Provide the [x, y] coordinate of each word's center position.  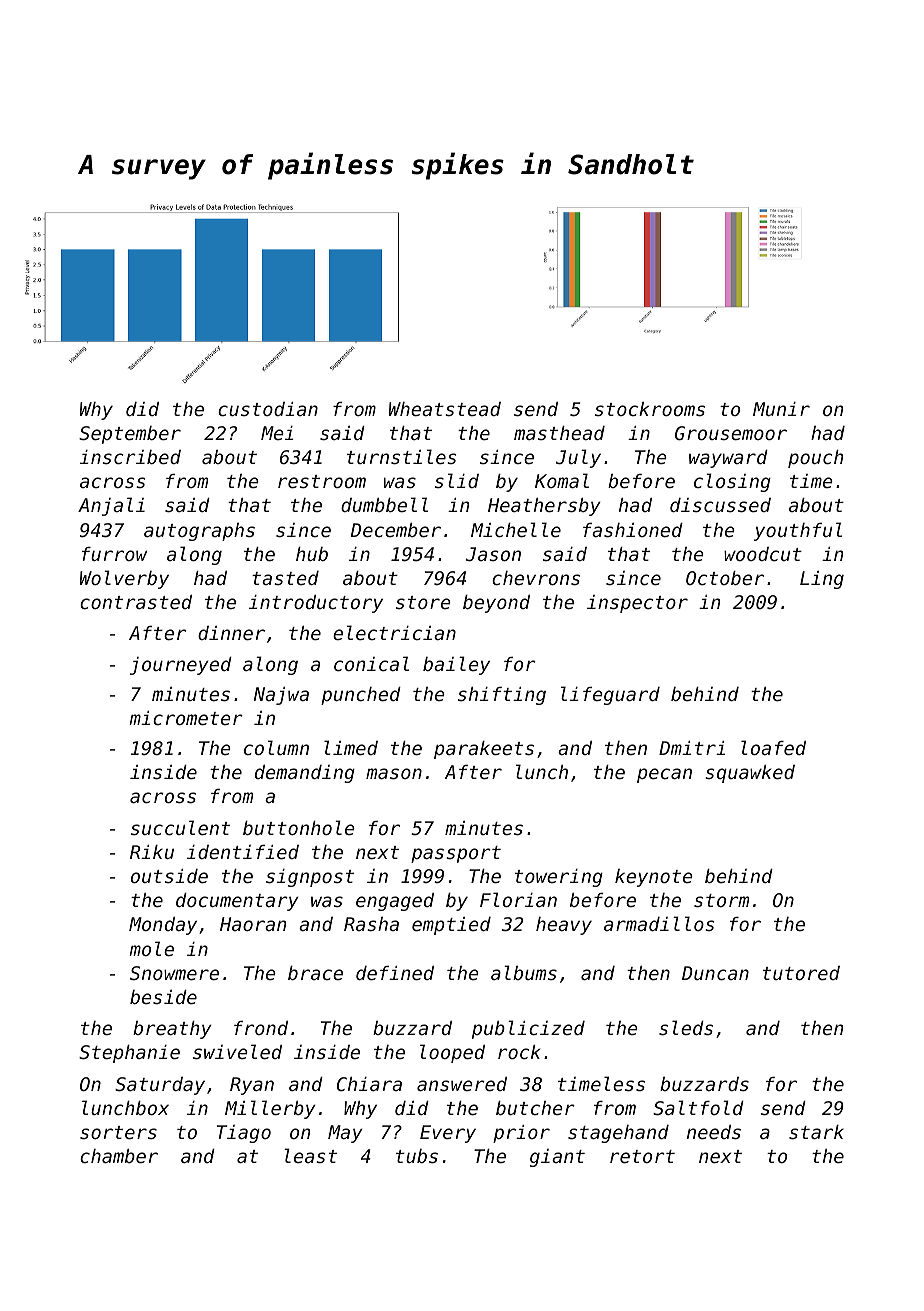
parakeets [484, 750]
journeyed [181, 666]
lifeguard [610, 695]
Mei [277, 433]
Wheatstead [445, 409]
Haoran [253, 924]
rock [519, 1052]
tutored [801, 973]
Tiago [244, 1134]
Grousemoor [731, 433]
